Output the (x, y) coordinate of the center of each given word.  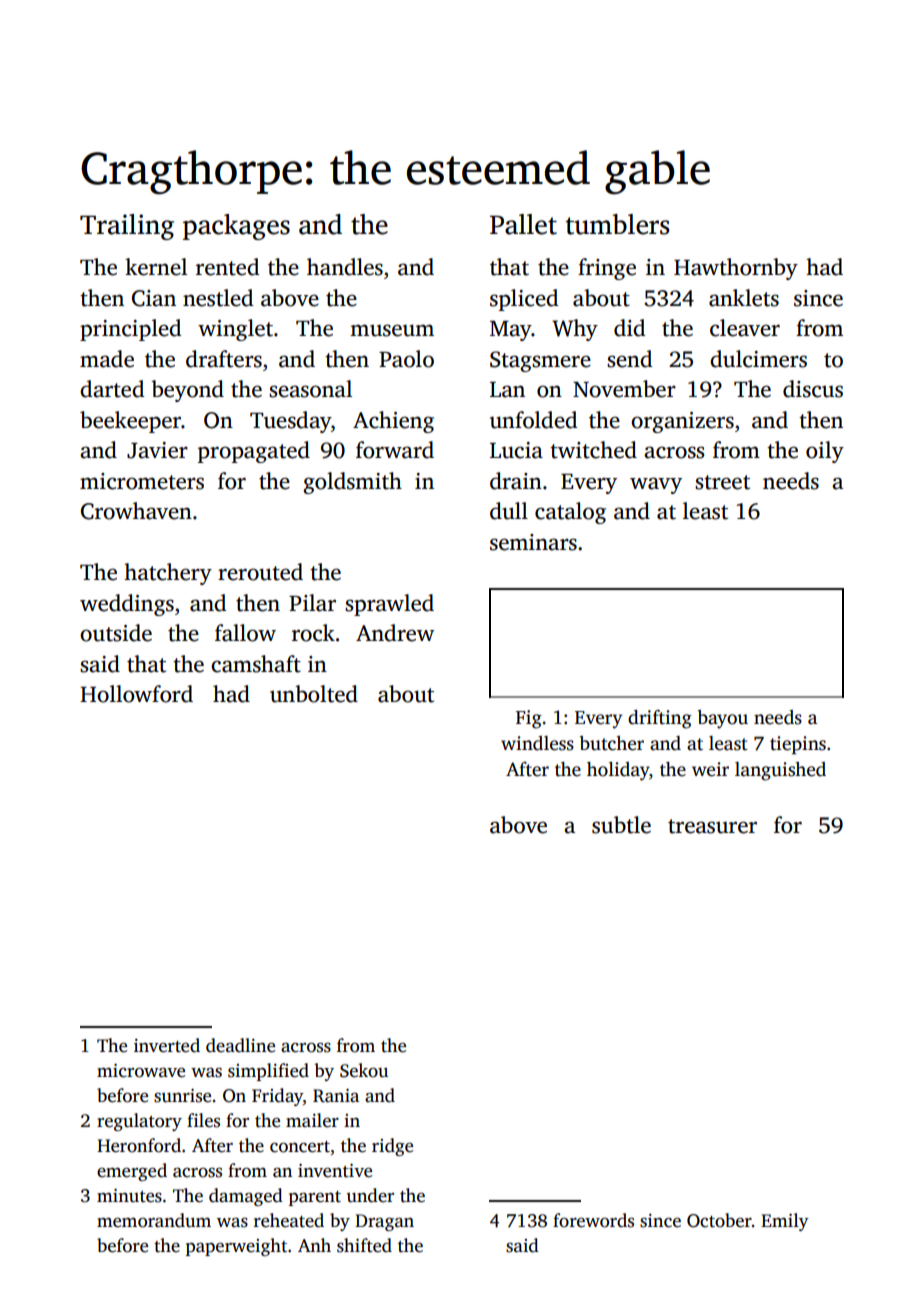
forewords (593, 1220)
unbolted (314, 694)
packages (236, 227)
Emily (785, 1222)
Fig (529, 719)
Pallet (523, 224)
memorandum (154, 1220)
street (722, 482)
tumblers (617, 224)
